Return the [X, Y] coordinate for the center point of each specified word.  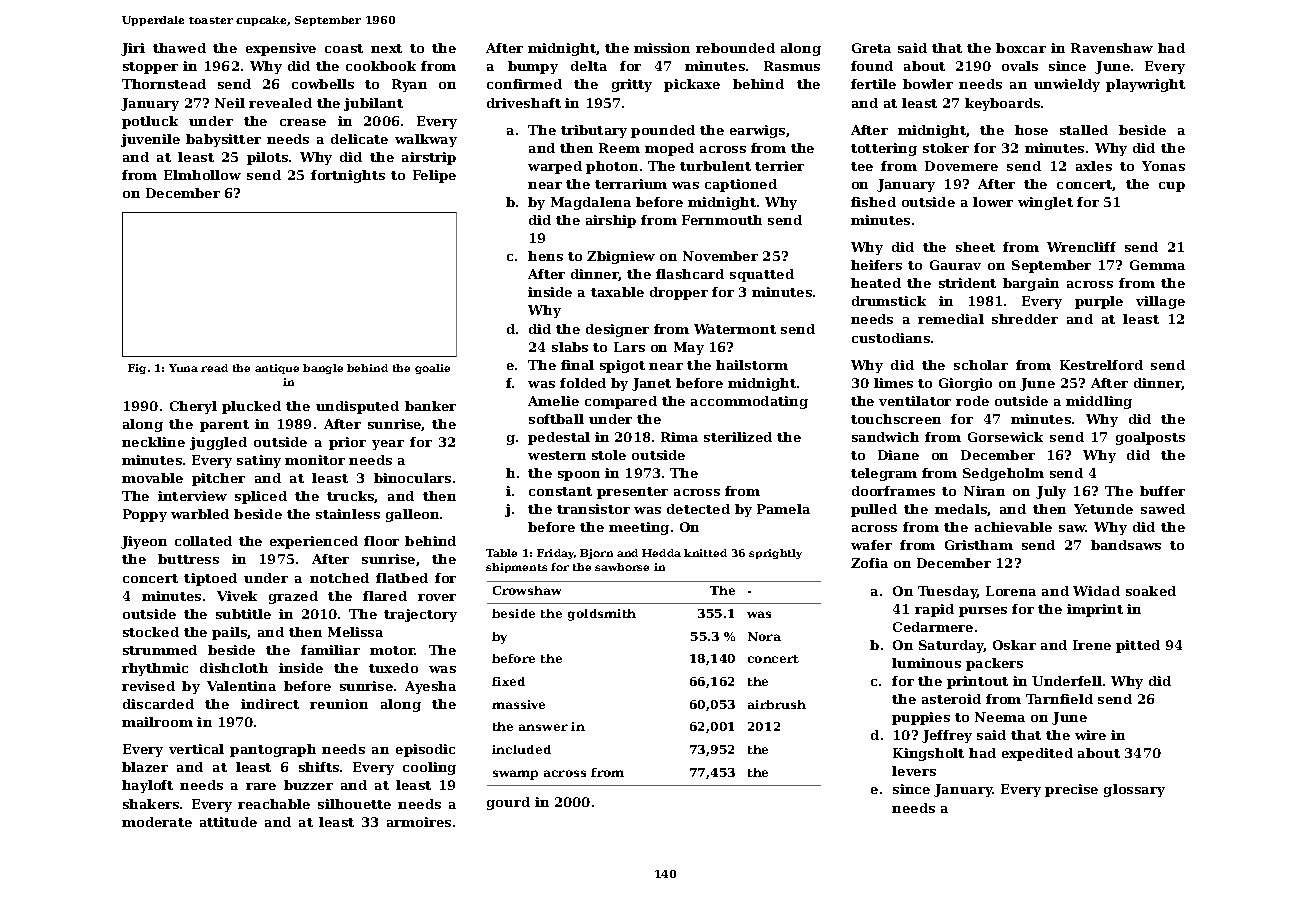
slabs [570, 347]
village [1160, 302]
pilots [267, 158]
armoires [419, 822]
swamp [515, 775]
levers [914, 771]
